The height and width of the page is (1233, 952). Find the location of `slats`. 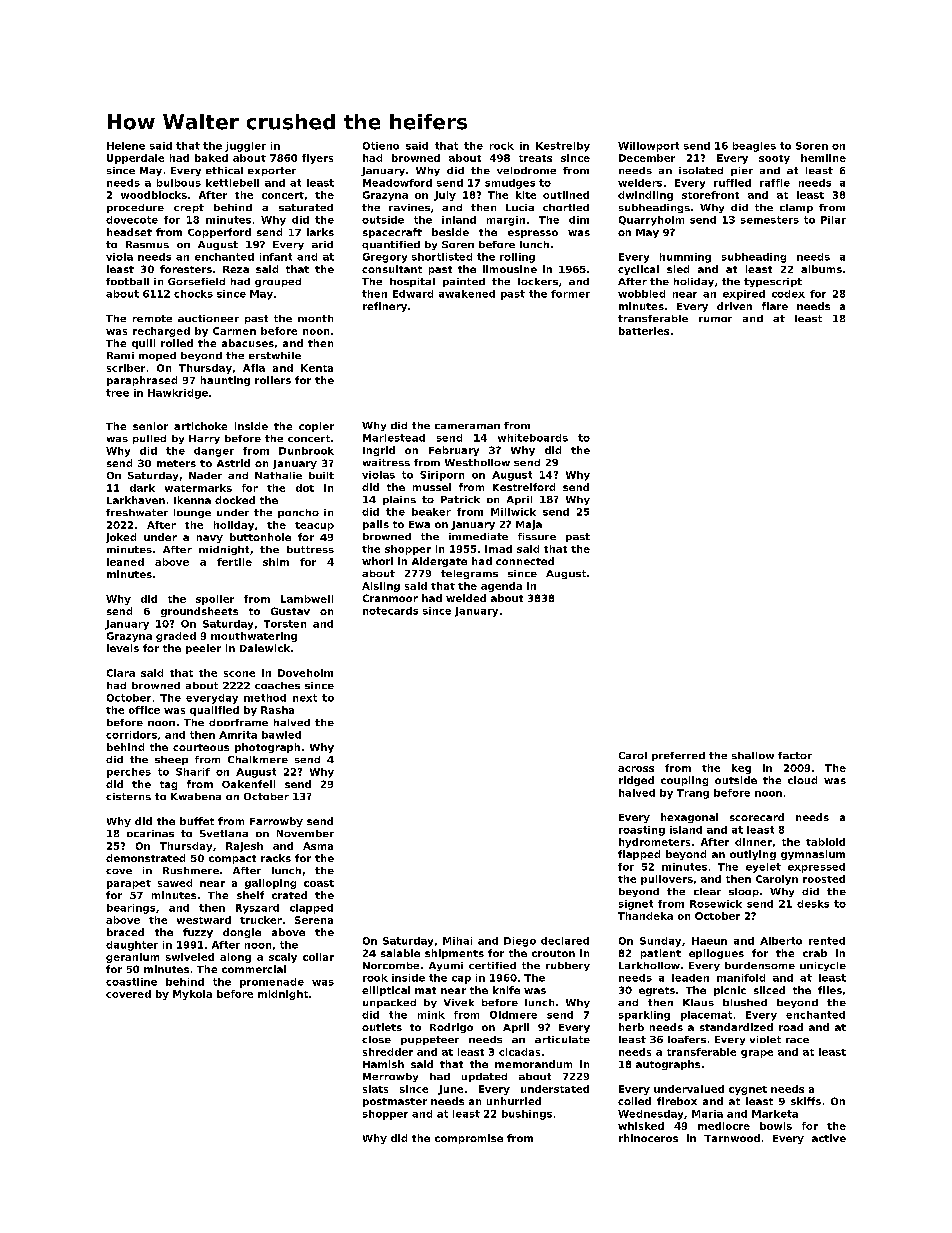

slats is located at coordinates (375, 1089).
